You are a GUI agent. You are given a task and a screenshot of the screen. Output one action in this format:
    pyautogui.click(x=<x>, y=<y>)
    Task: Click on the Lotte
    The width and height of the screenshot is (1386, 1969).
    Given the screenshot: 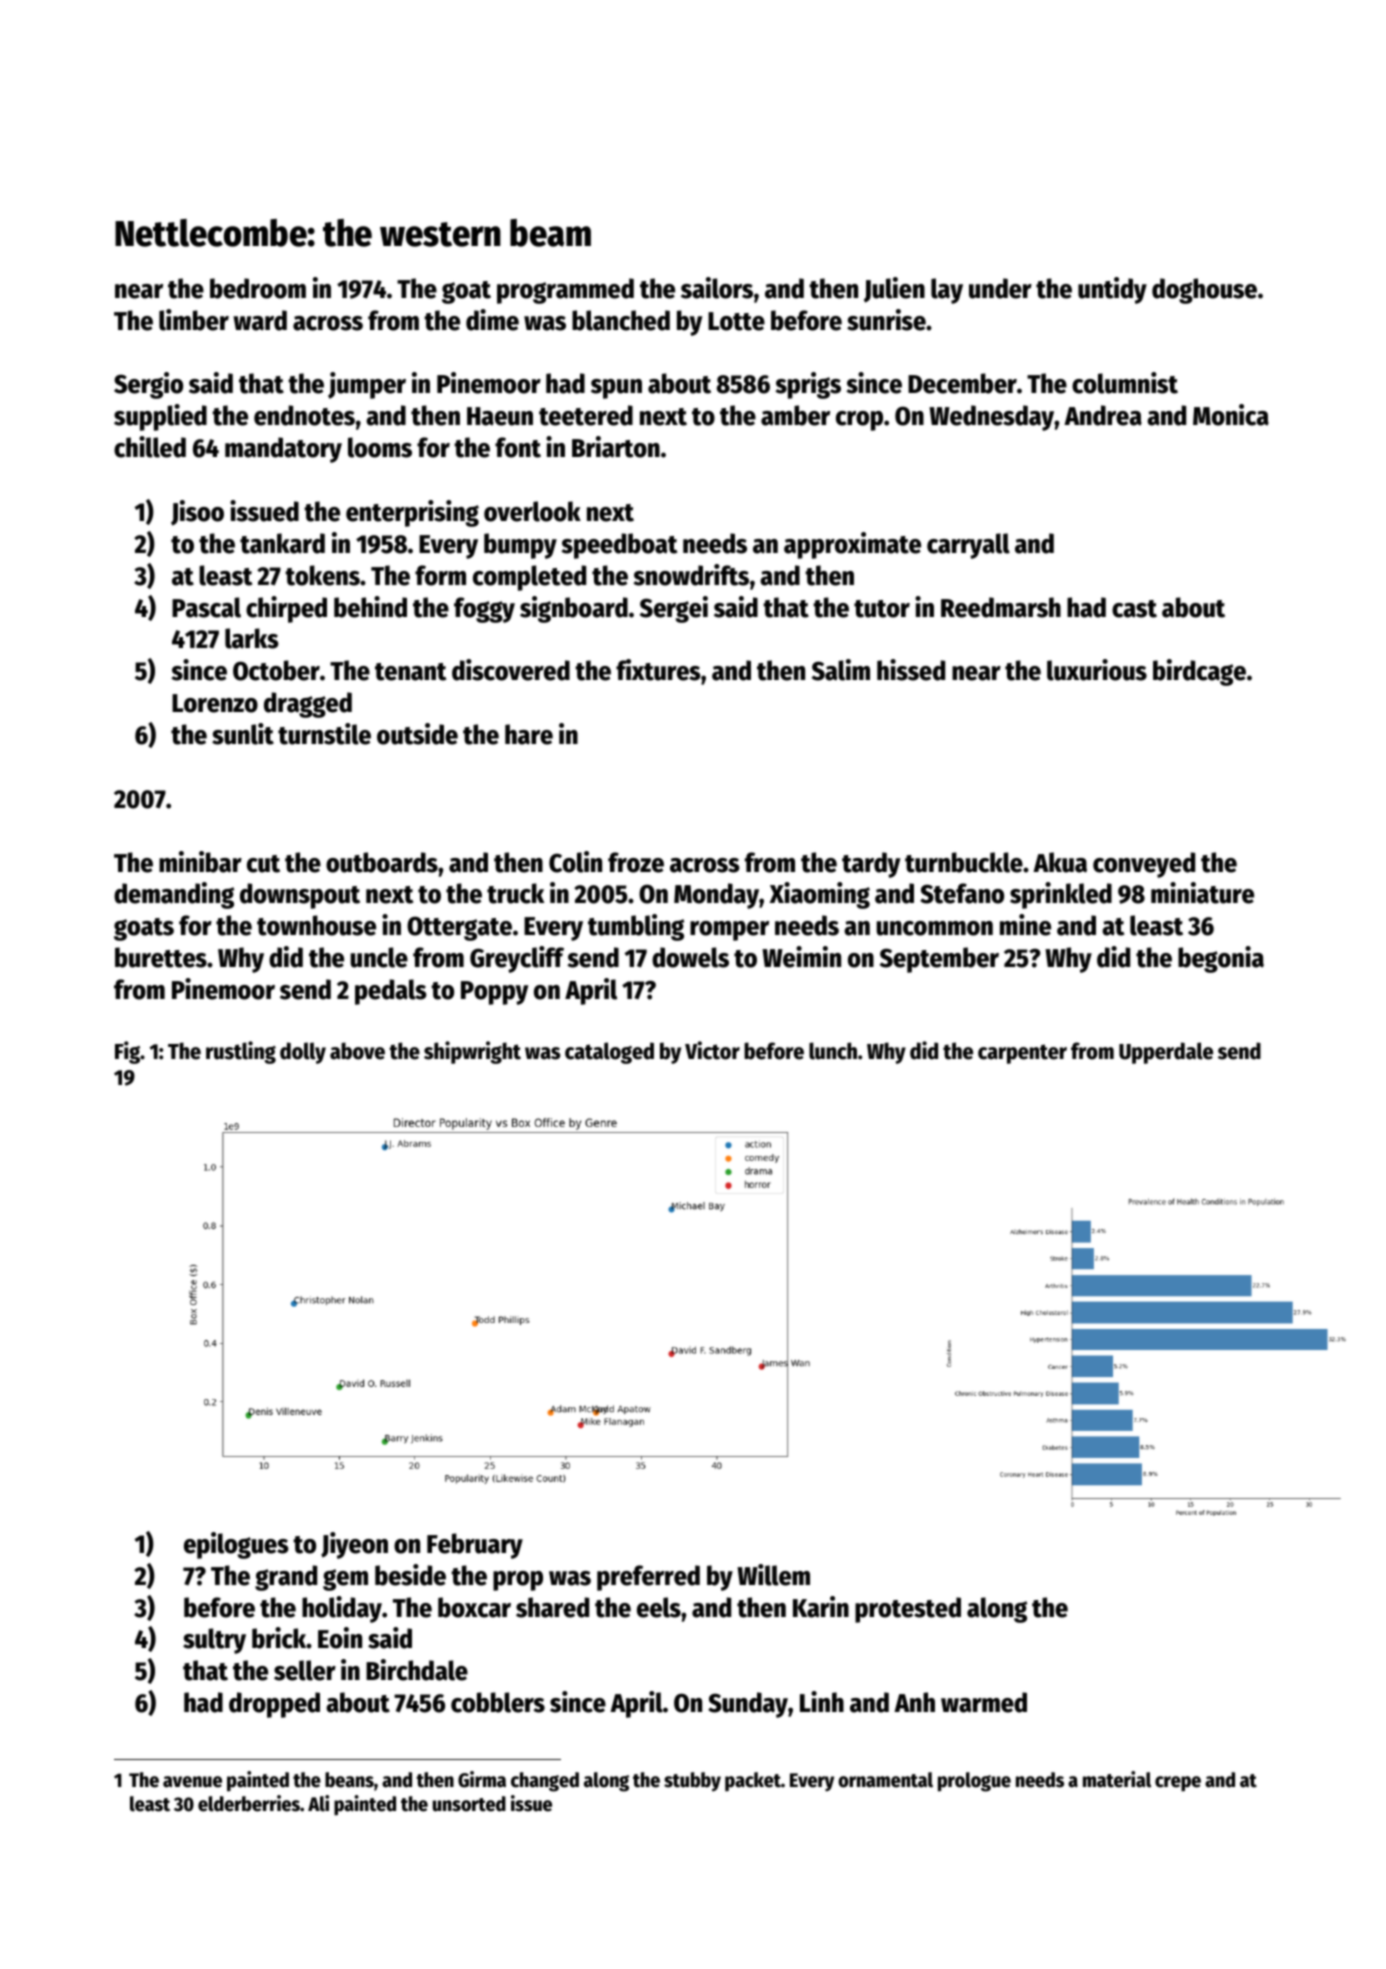 What is the action you would take?
    pyautogui.click(x=736, y=321)
